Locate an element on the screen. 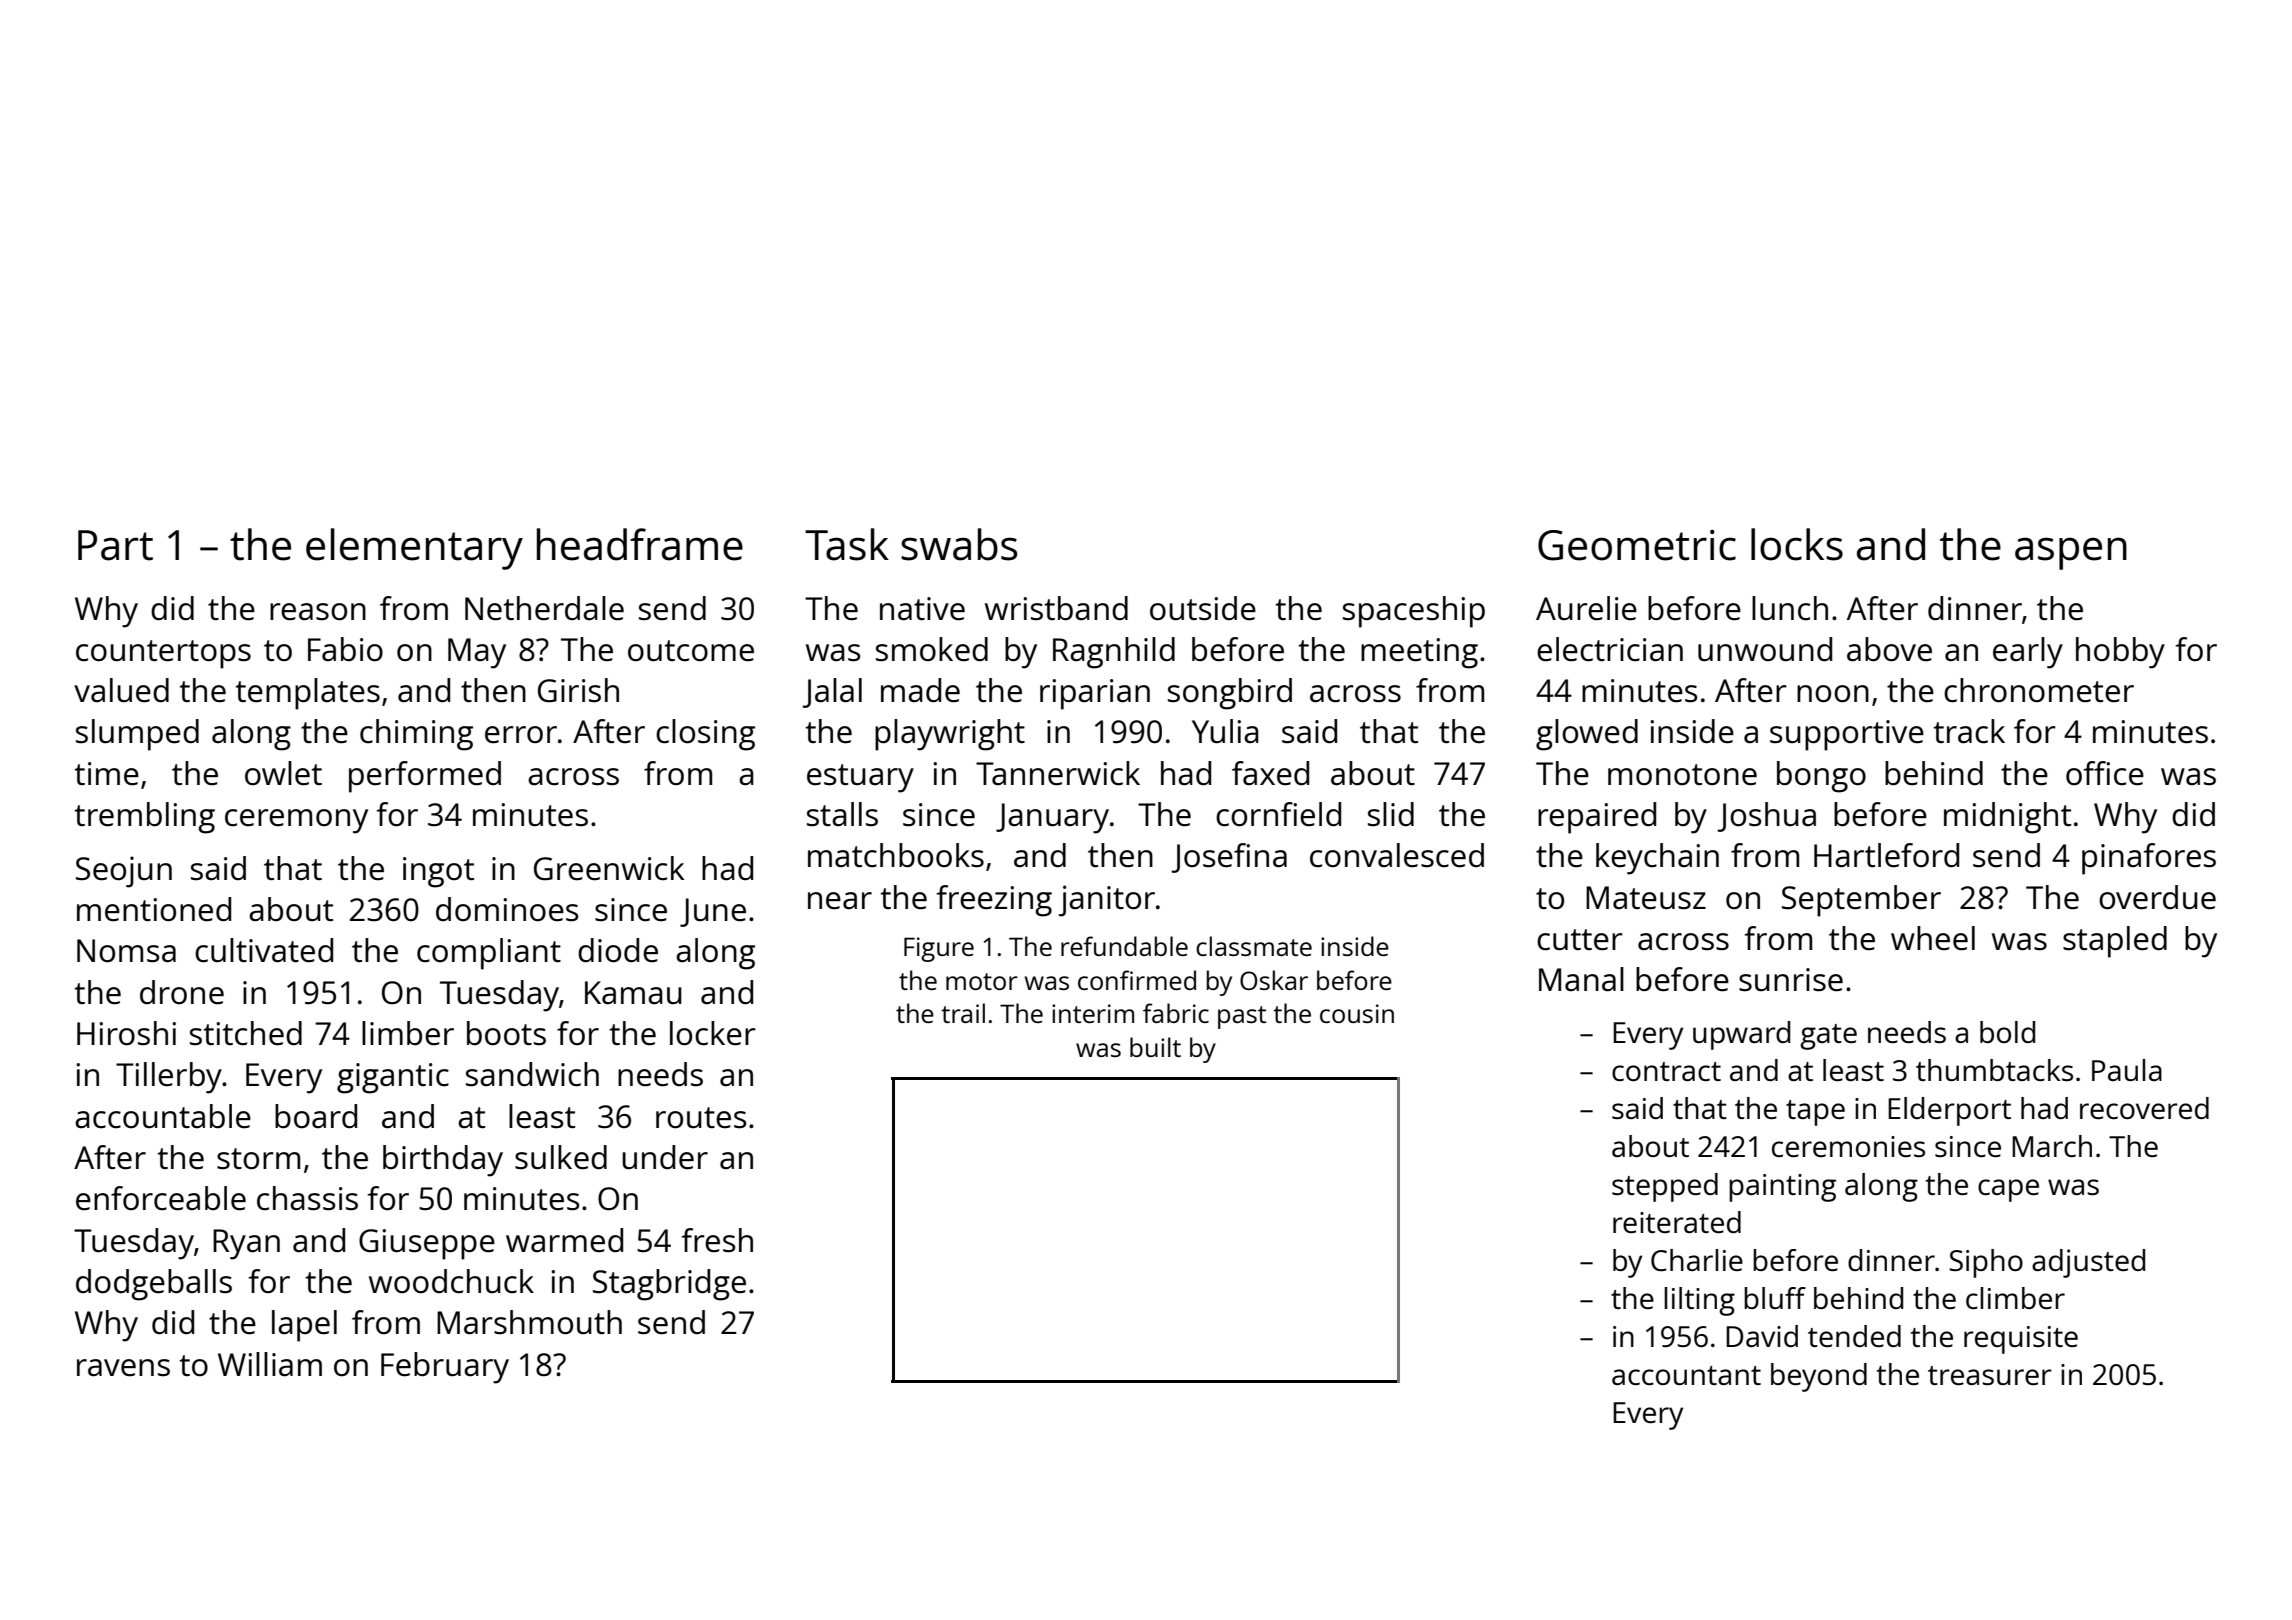 The image size is (2292, 1620). Netherdale is located at coordinates (544, 608).
